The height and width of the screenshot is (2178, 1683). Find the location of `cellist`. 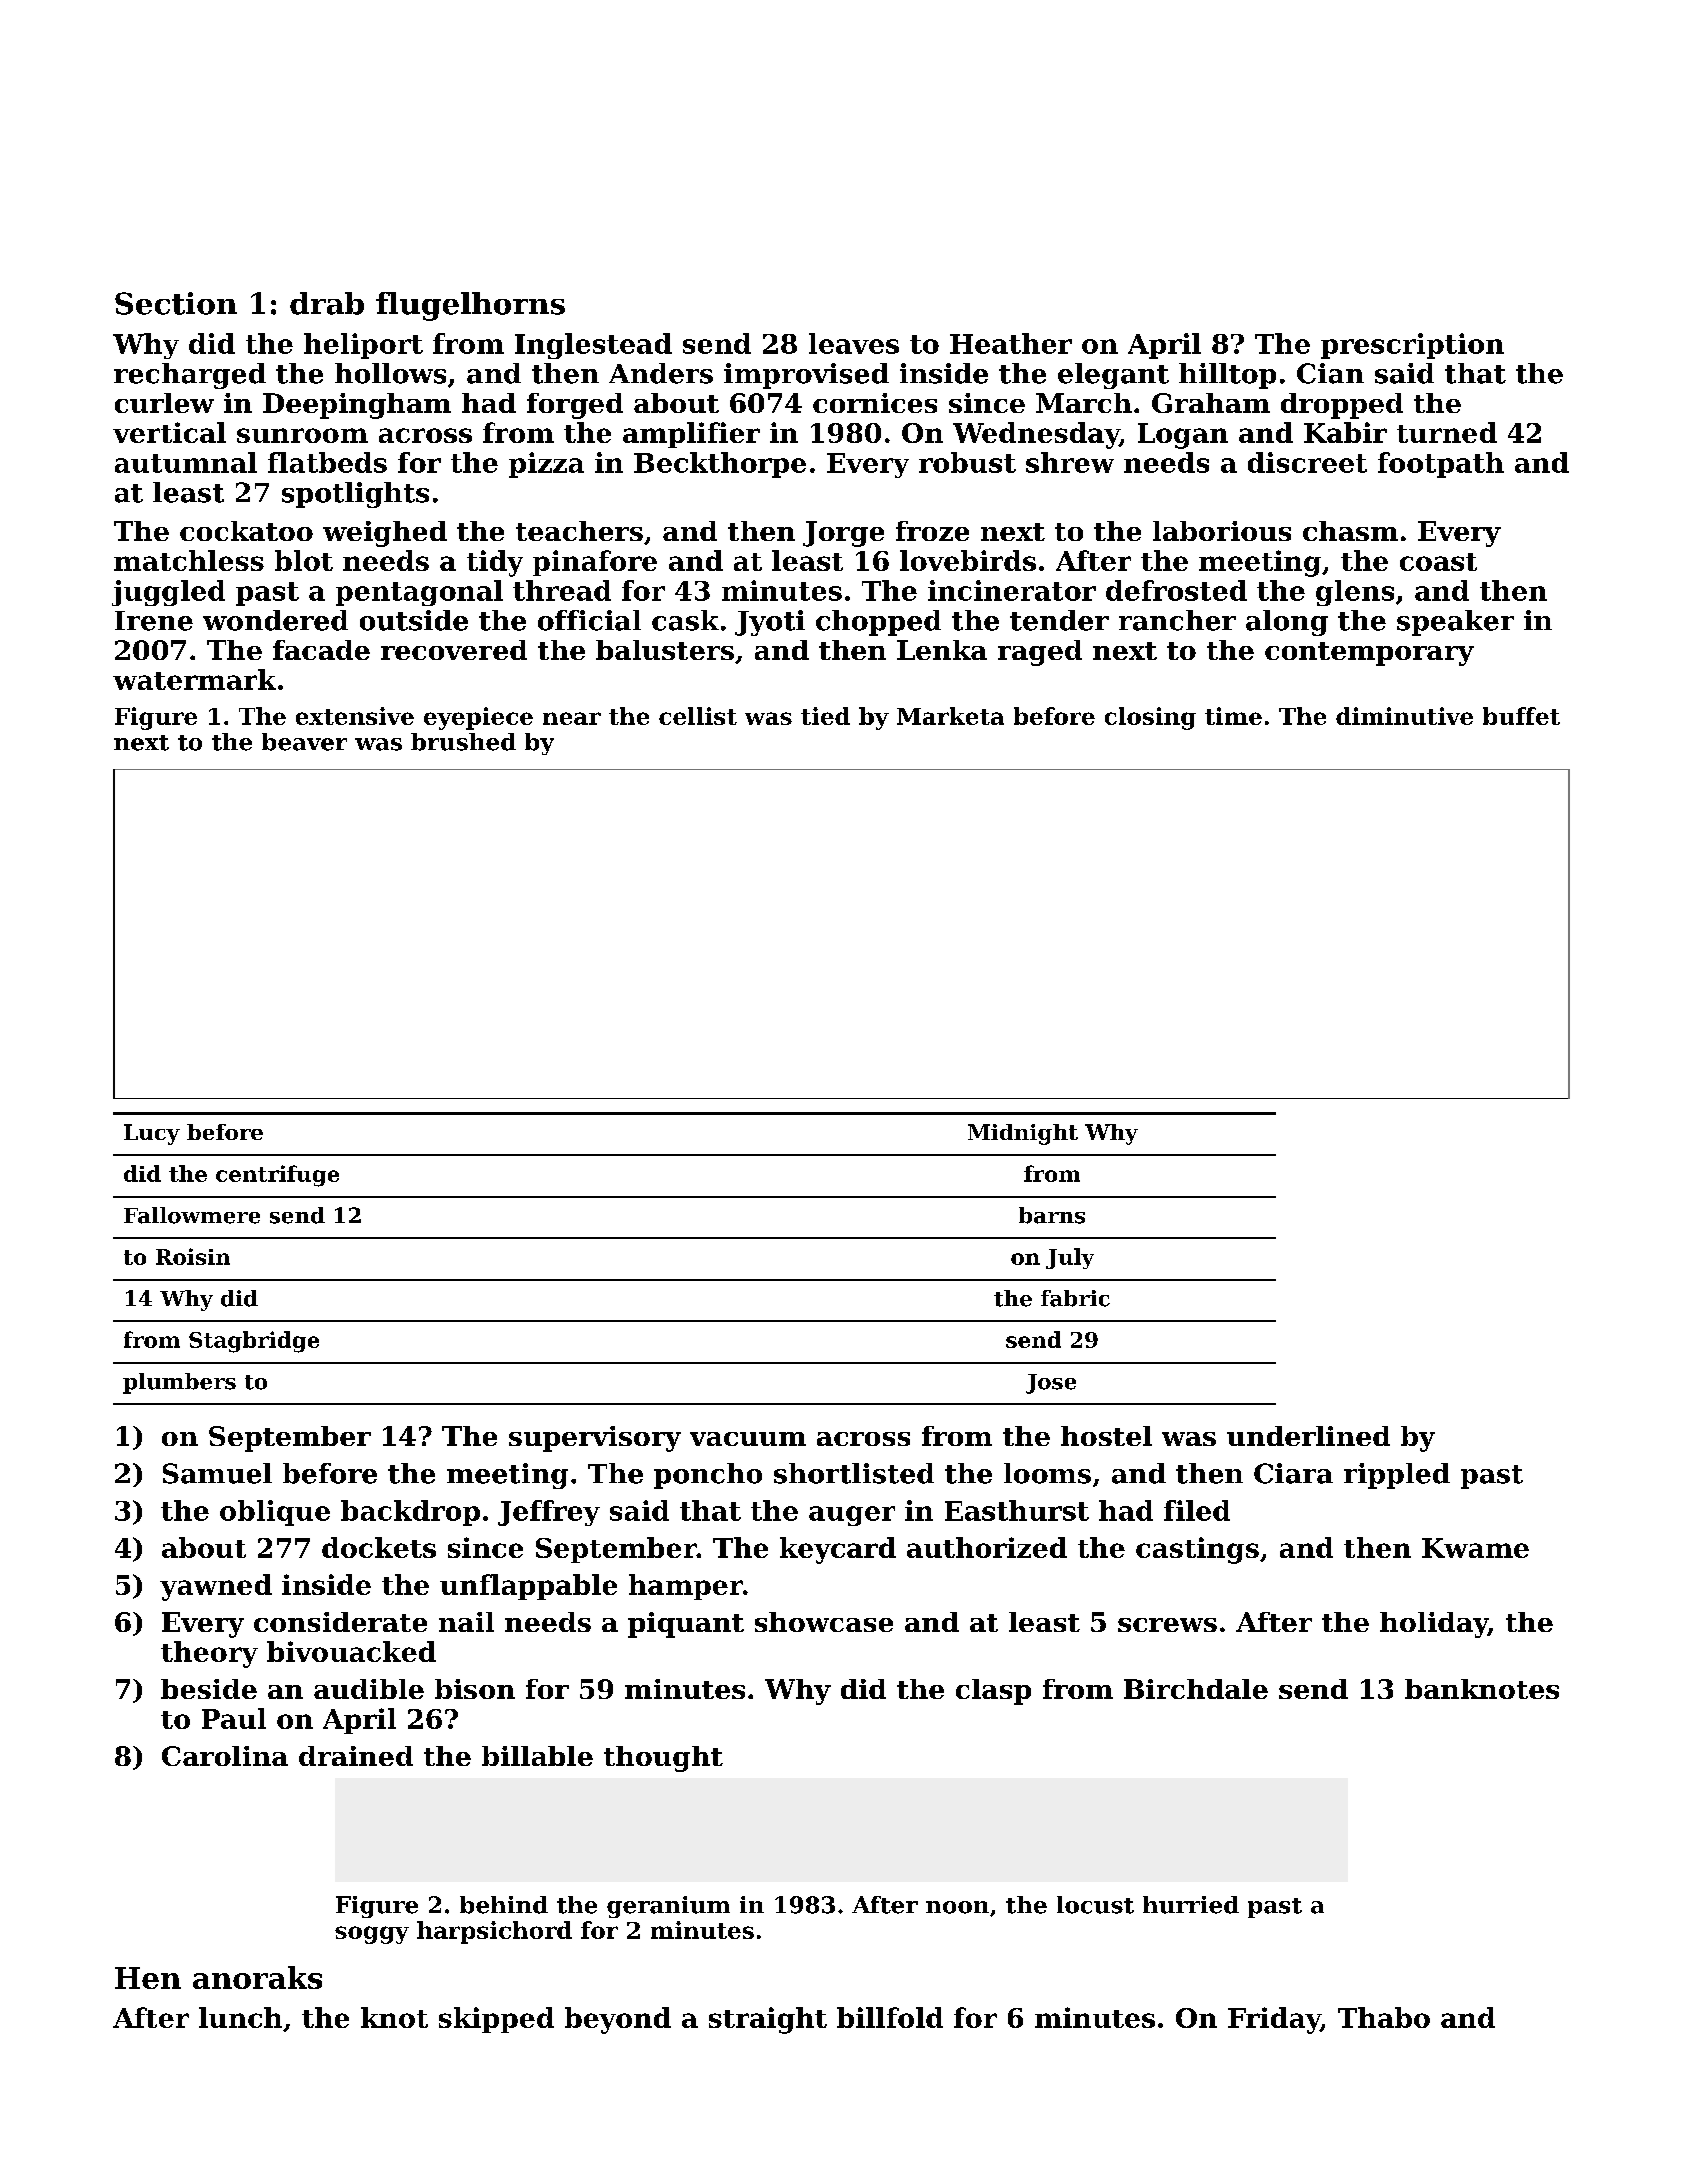

cellist is located at coordinates (698, 716).
